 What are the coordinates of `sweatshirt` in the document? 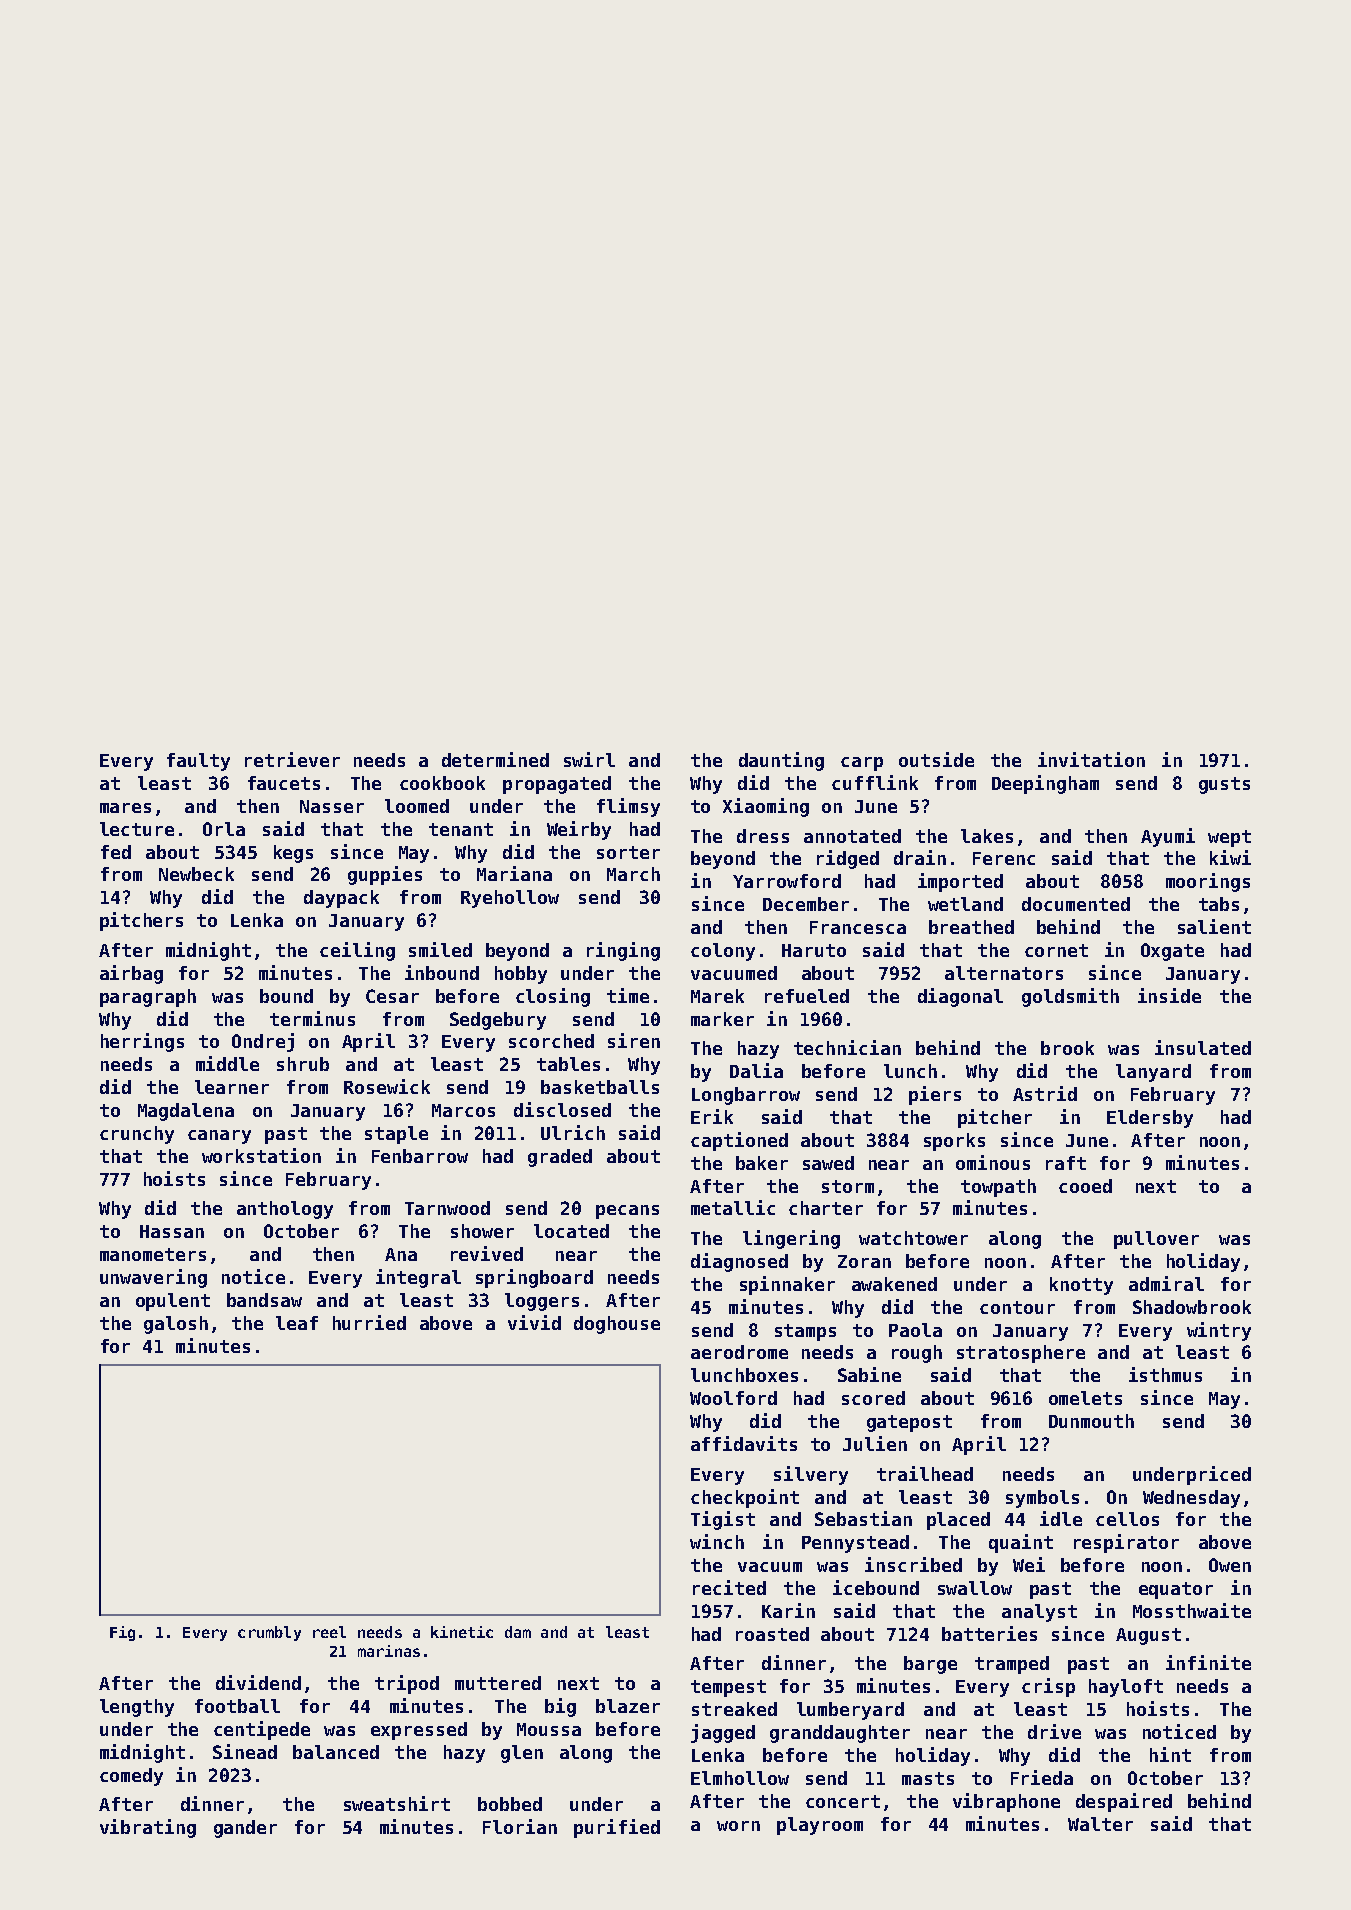 It's located at (397, 1803).
